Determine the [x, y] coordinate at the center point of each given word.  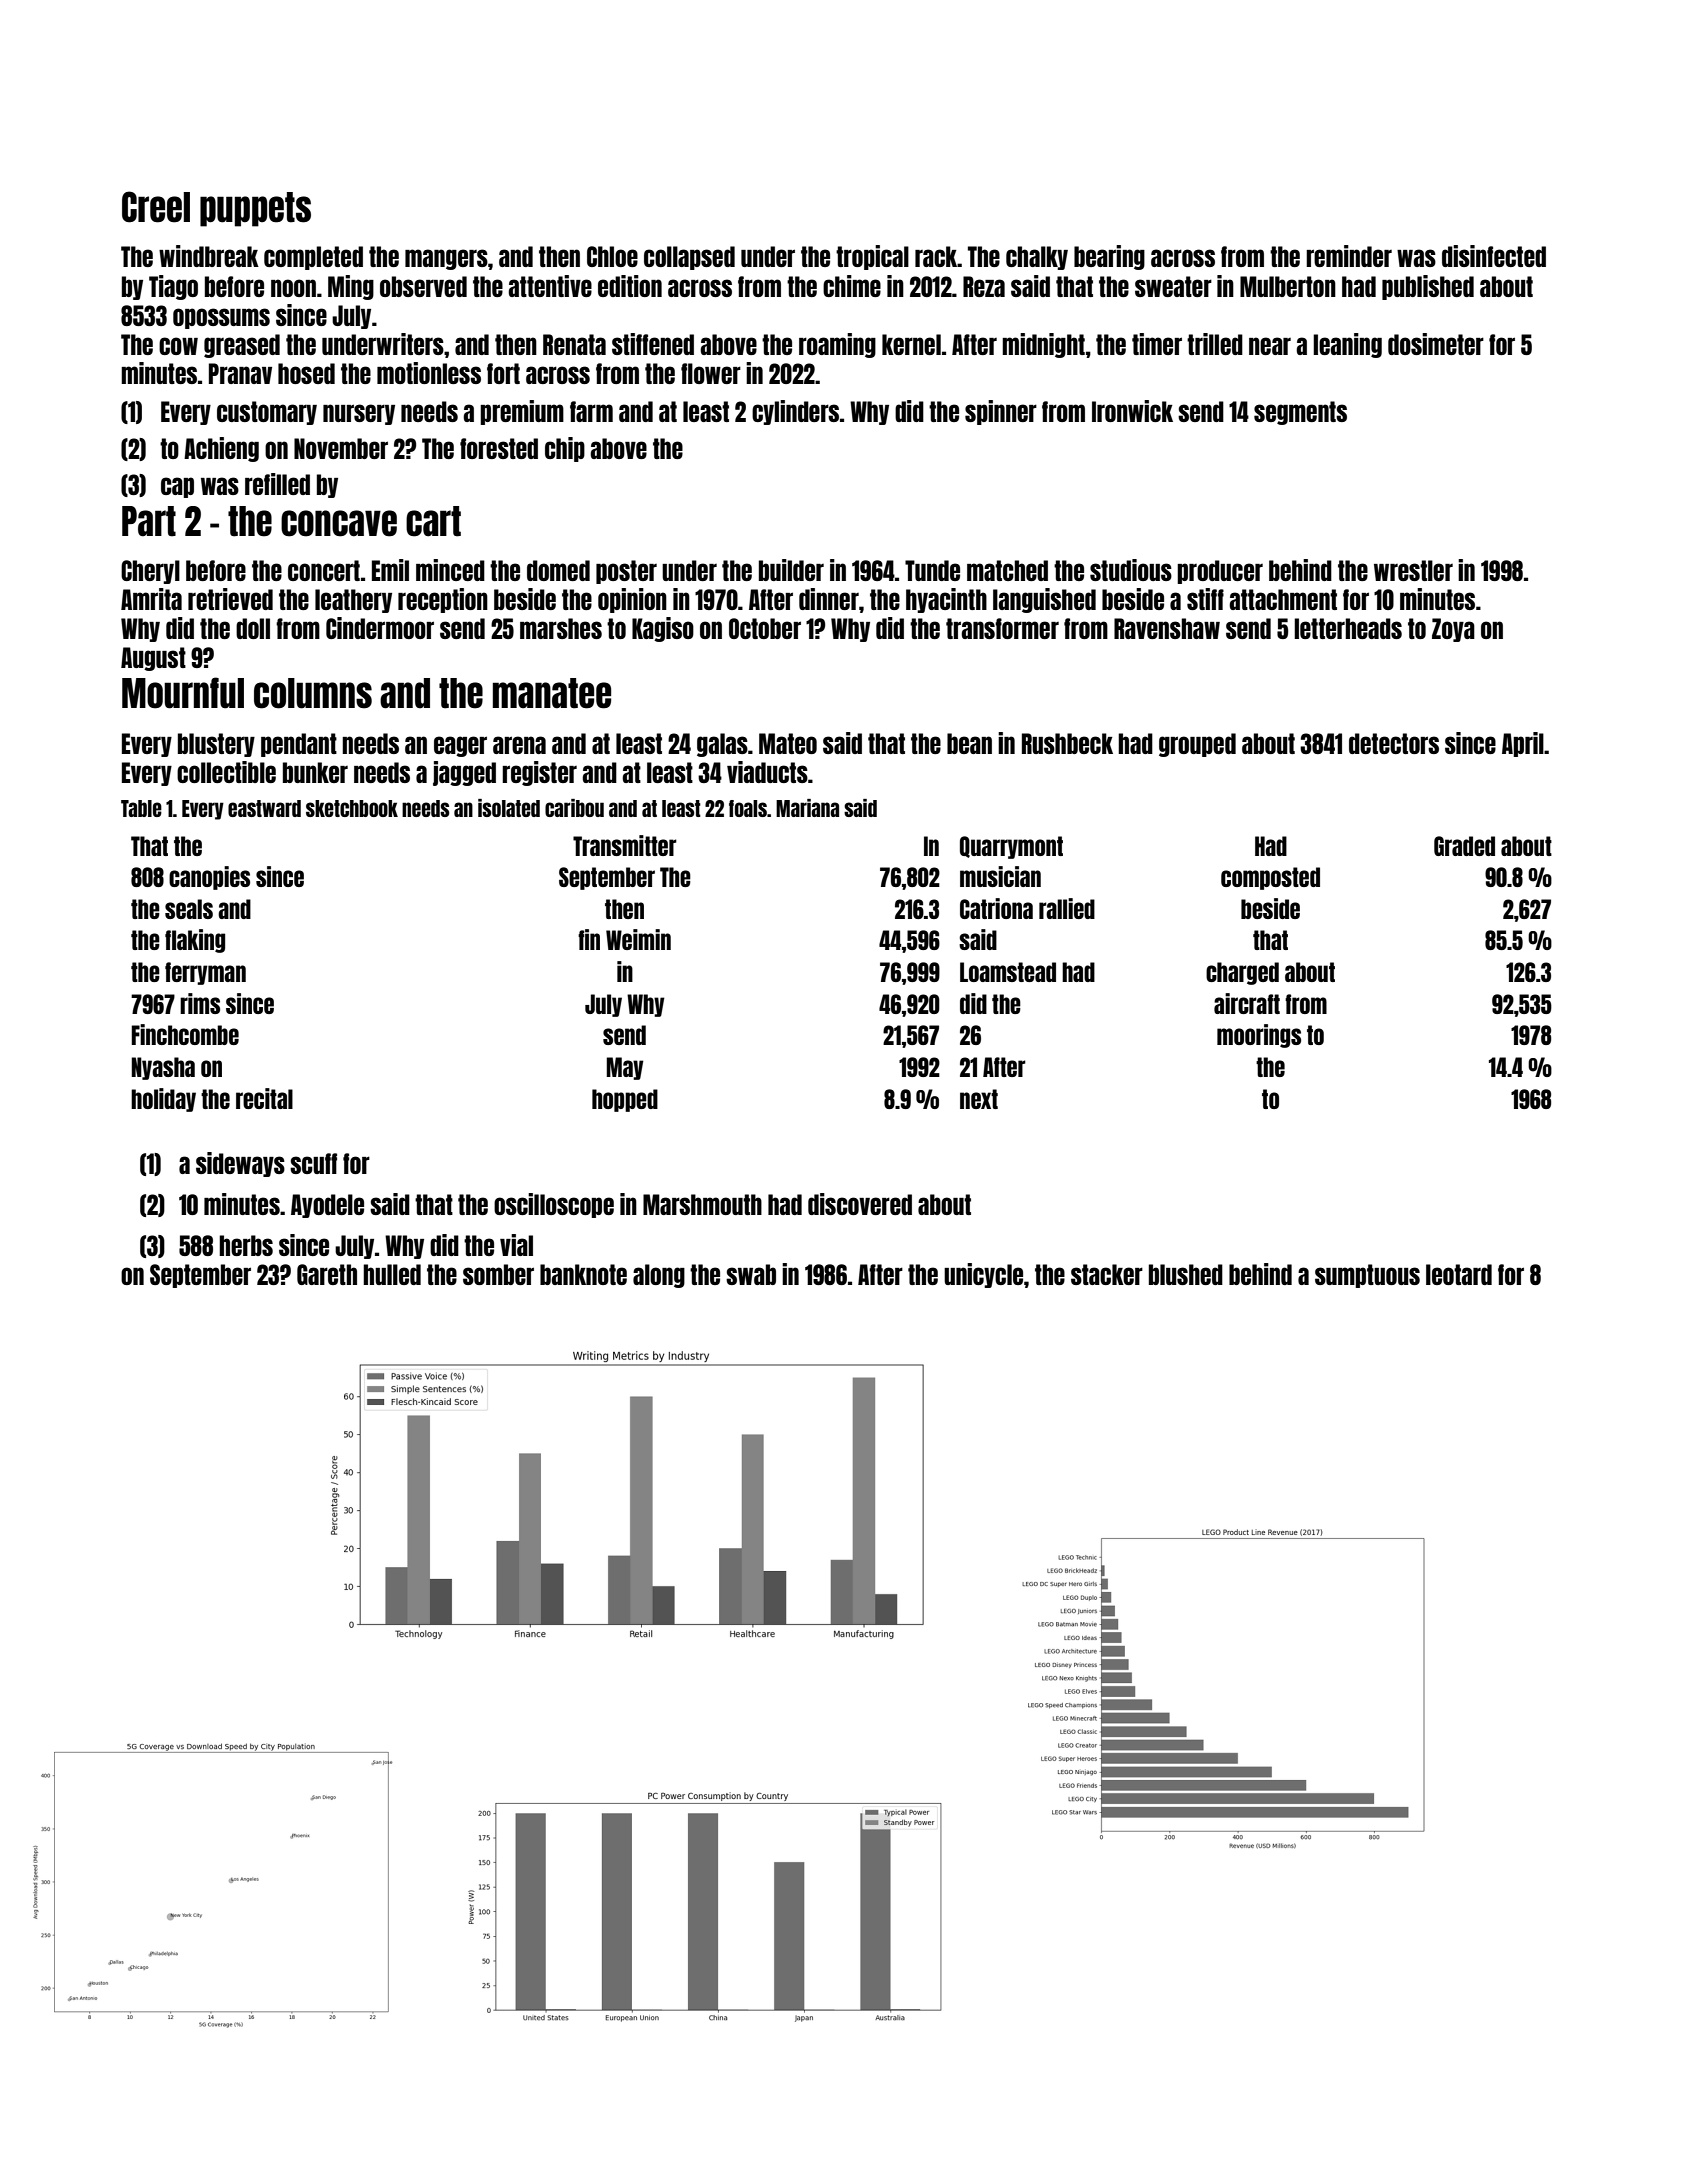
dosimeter [1436, 344]
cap [177, 487]
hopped [625, 1100]
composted [1270, 878]
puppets [255, 209]
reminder [1349, 256]
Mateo [788, 743]
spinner [1001, 412]
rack [936, 256]
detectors [1394, 743]
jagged [464, 773]
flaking [195, 941]
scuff [313, 1163]
